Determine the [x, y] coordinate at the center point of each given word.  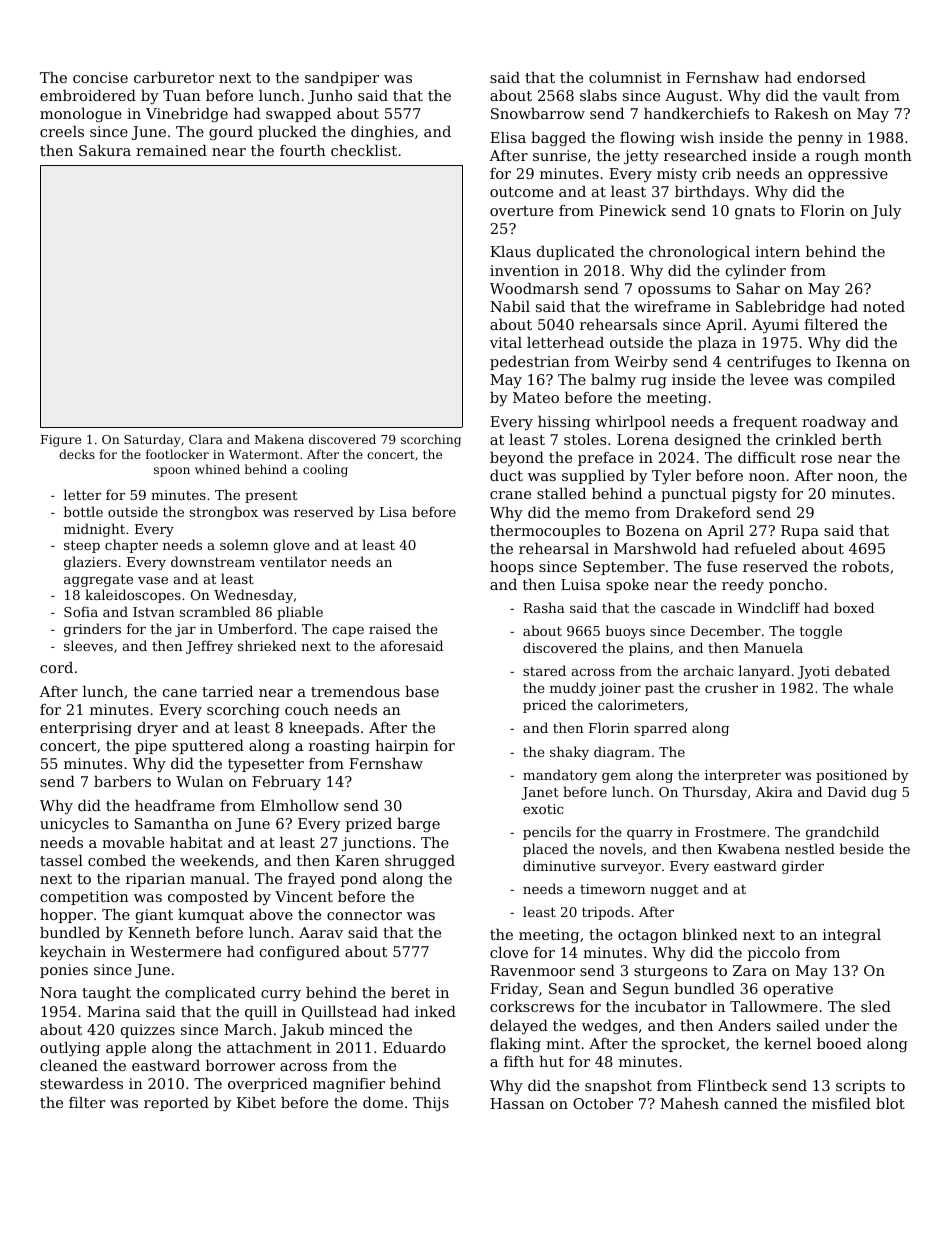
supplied [593, 477]
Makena [279, 439]
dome [383, 1102]
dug [884, 793]
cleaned [69, 1065]
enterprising [86, 729]
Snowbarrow [538, 113]
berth [862, 439]
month [888, 155]
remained [171, 150]
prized [369, 825]
